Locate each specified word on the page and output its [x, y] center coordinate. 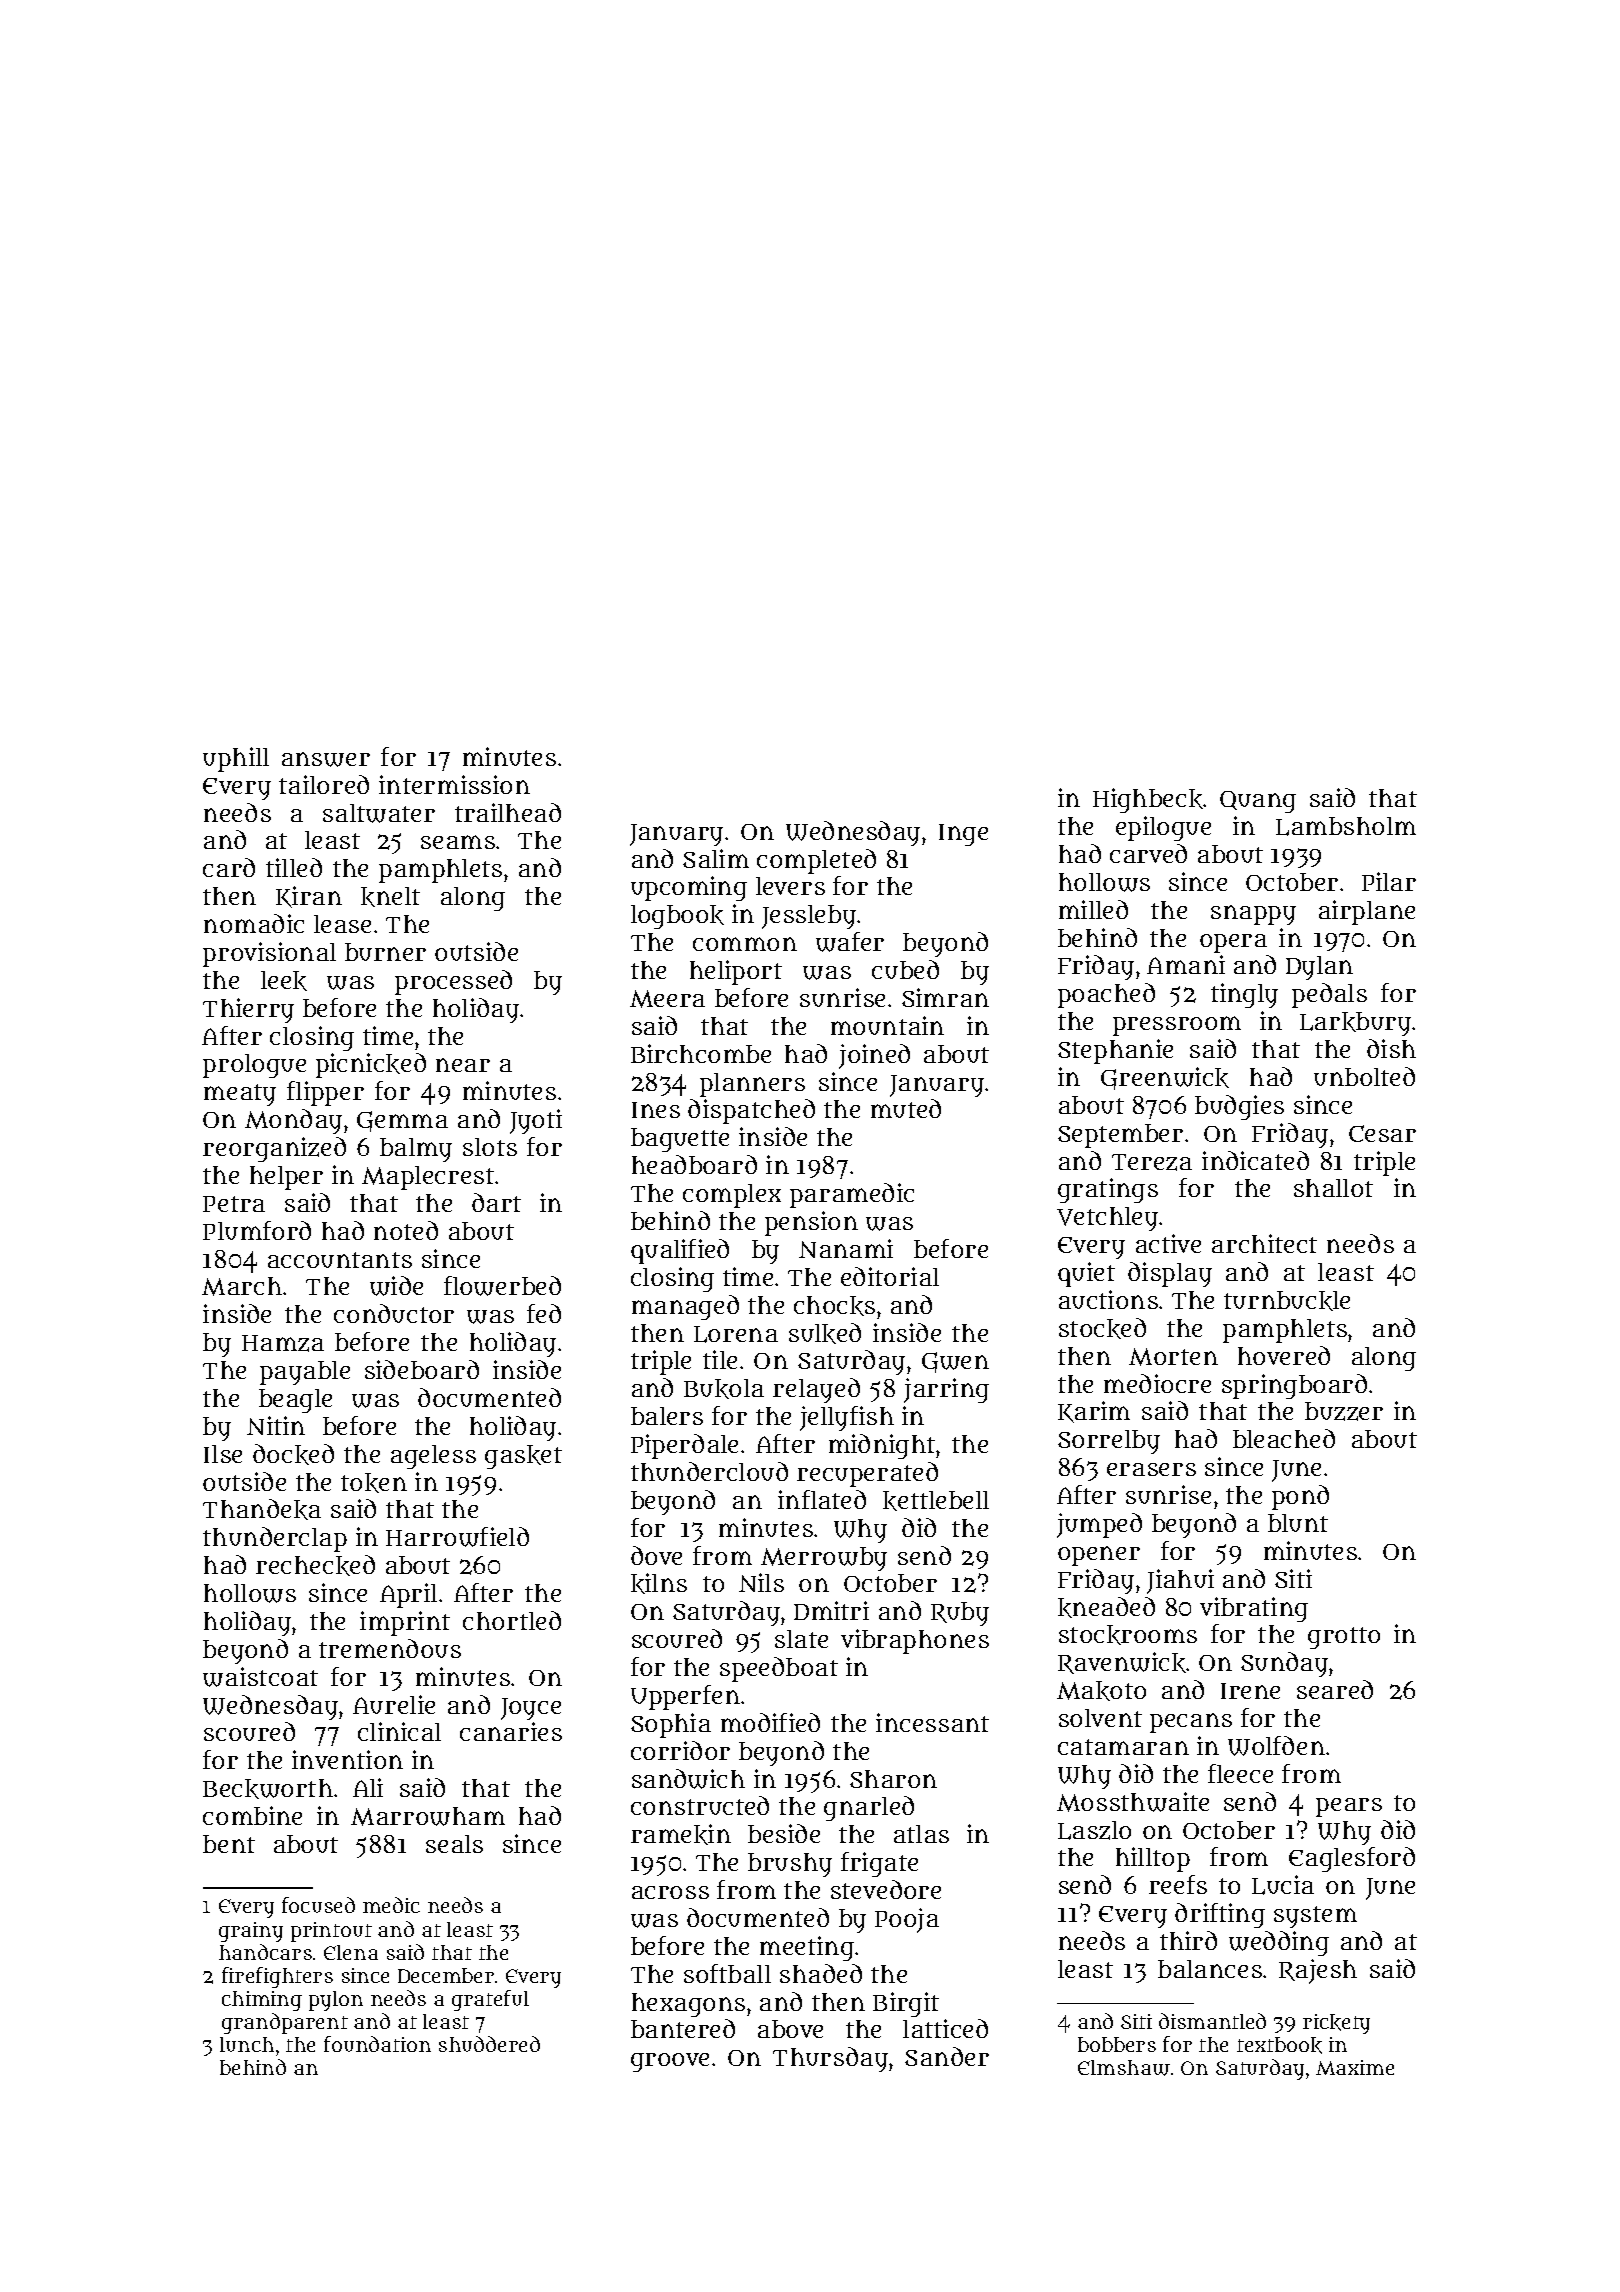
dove [656, 1555]
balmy [416, 1150]
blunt [1298, 1523]
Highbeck [1148, 800]
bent [229, 1844]
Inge [963, 835]
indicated [1255, 1160]
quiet [1086, 1274]
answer [326, 759]
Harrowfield [457, 1537]
